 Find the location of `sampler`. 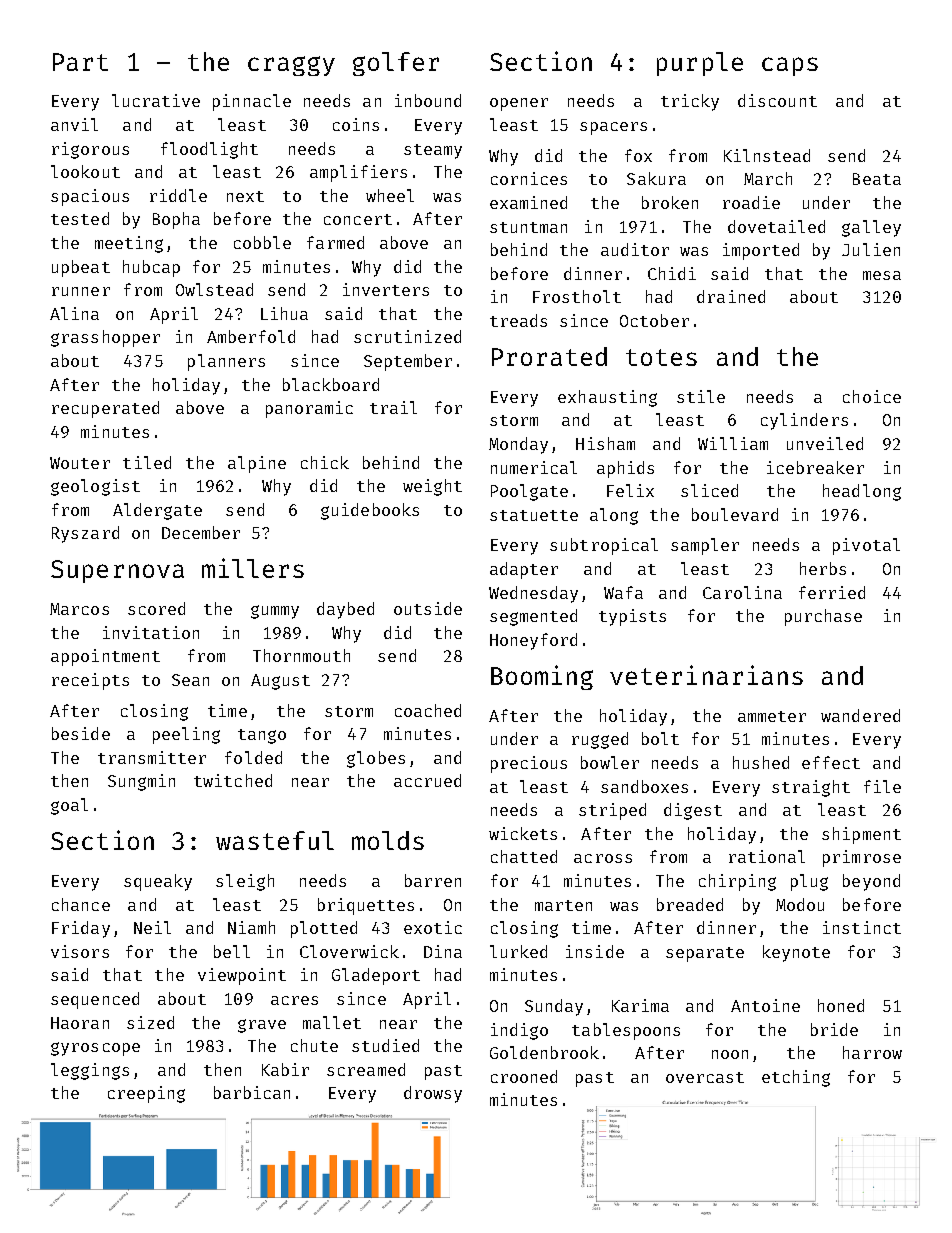

sampler is located at coordinates (705, 546).
